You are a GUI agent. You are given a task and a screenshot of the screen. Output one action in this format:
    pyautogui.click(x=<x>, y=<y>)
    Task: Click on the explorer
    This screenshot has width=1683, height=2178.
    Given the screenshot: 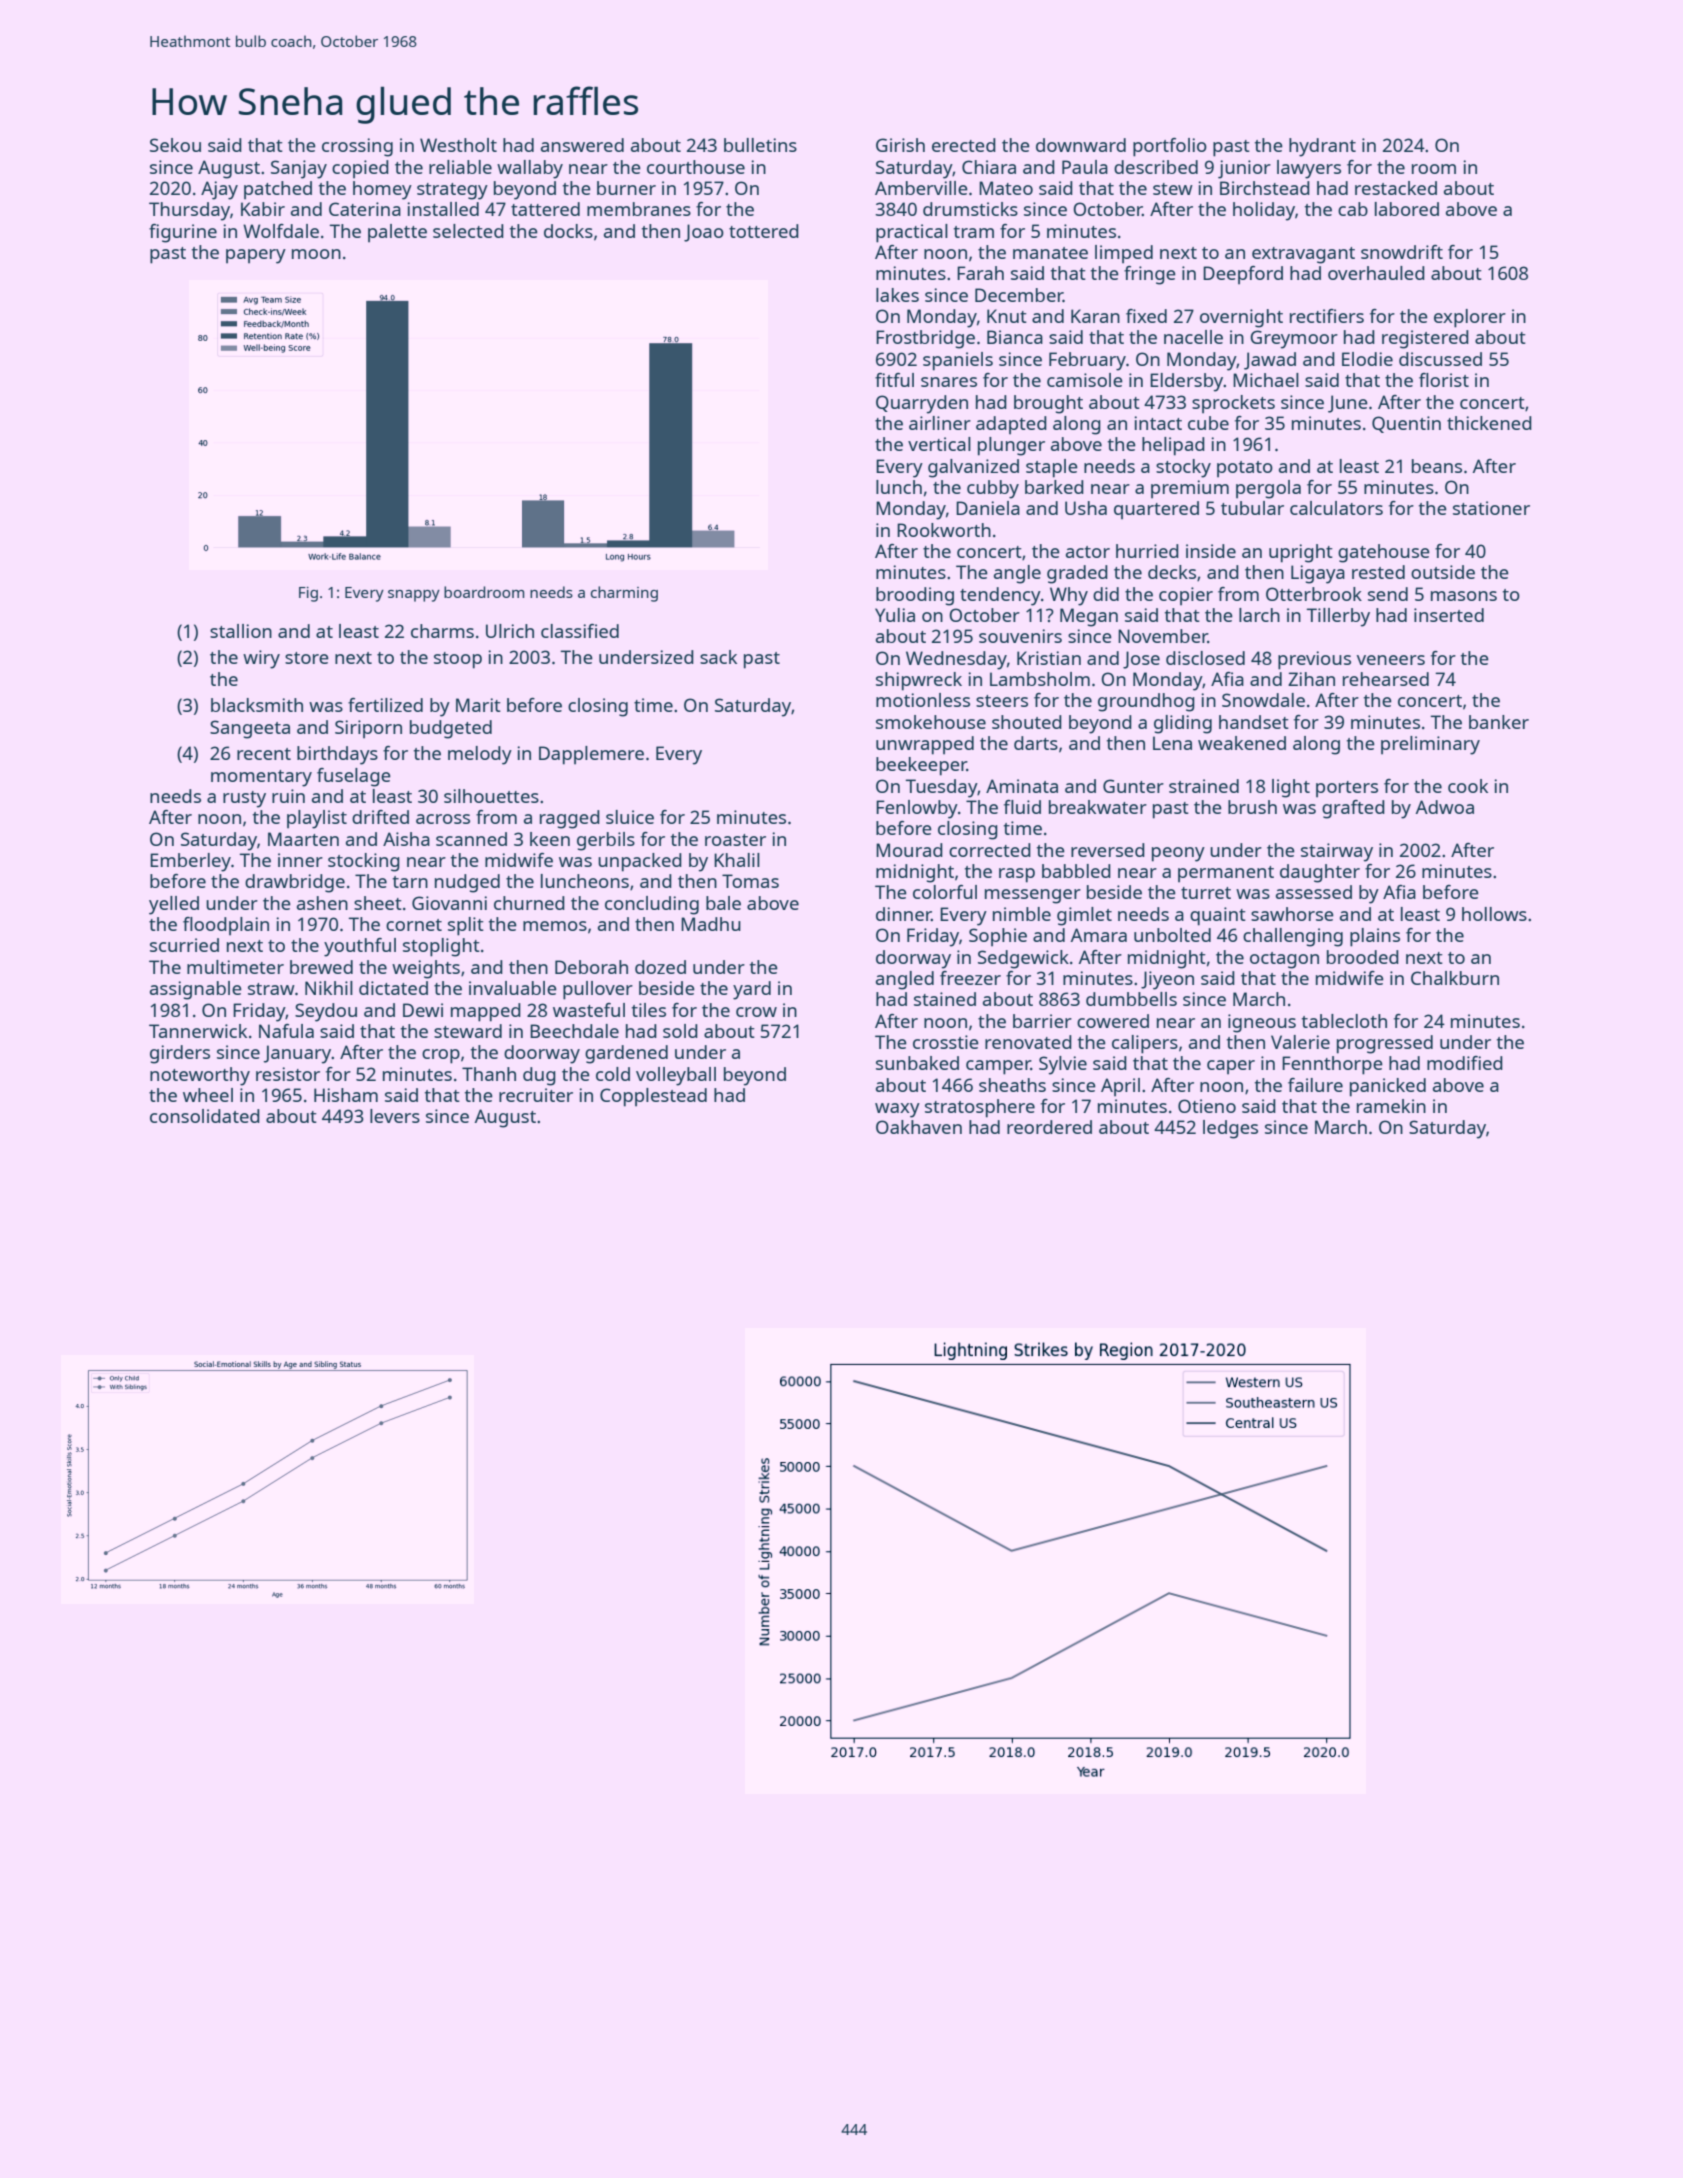 What is the action you would take?
    pyautogui.click(x=1470, y=318)
